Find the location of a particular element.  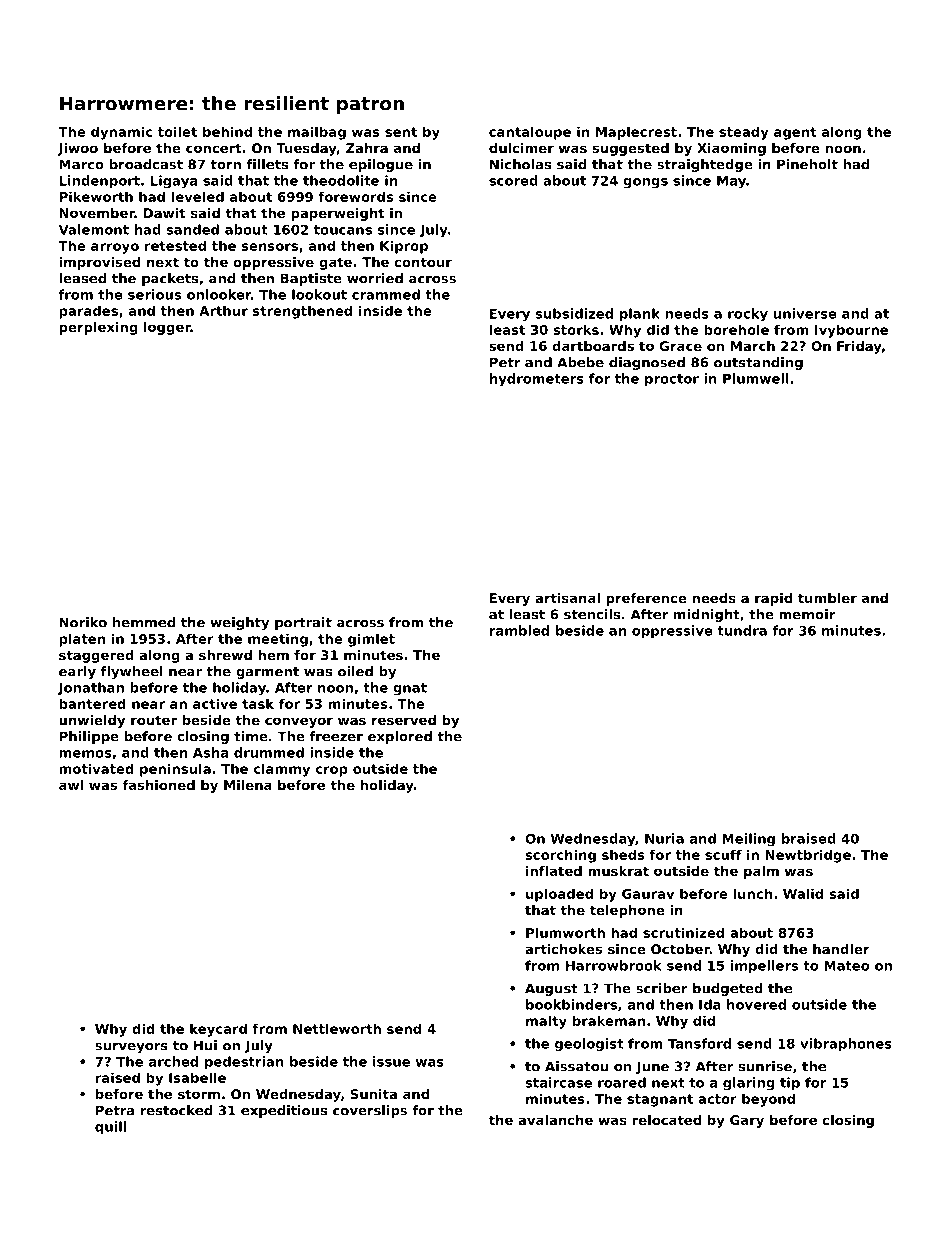

Isabelle is located at coordinates (197, 1077).
